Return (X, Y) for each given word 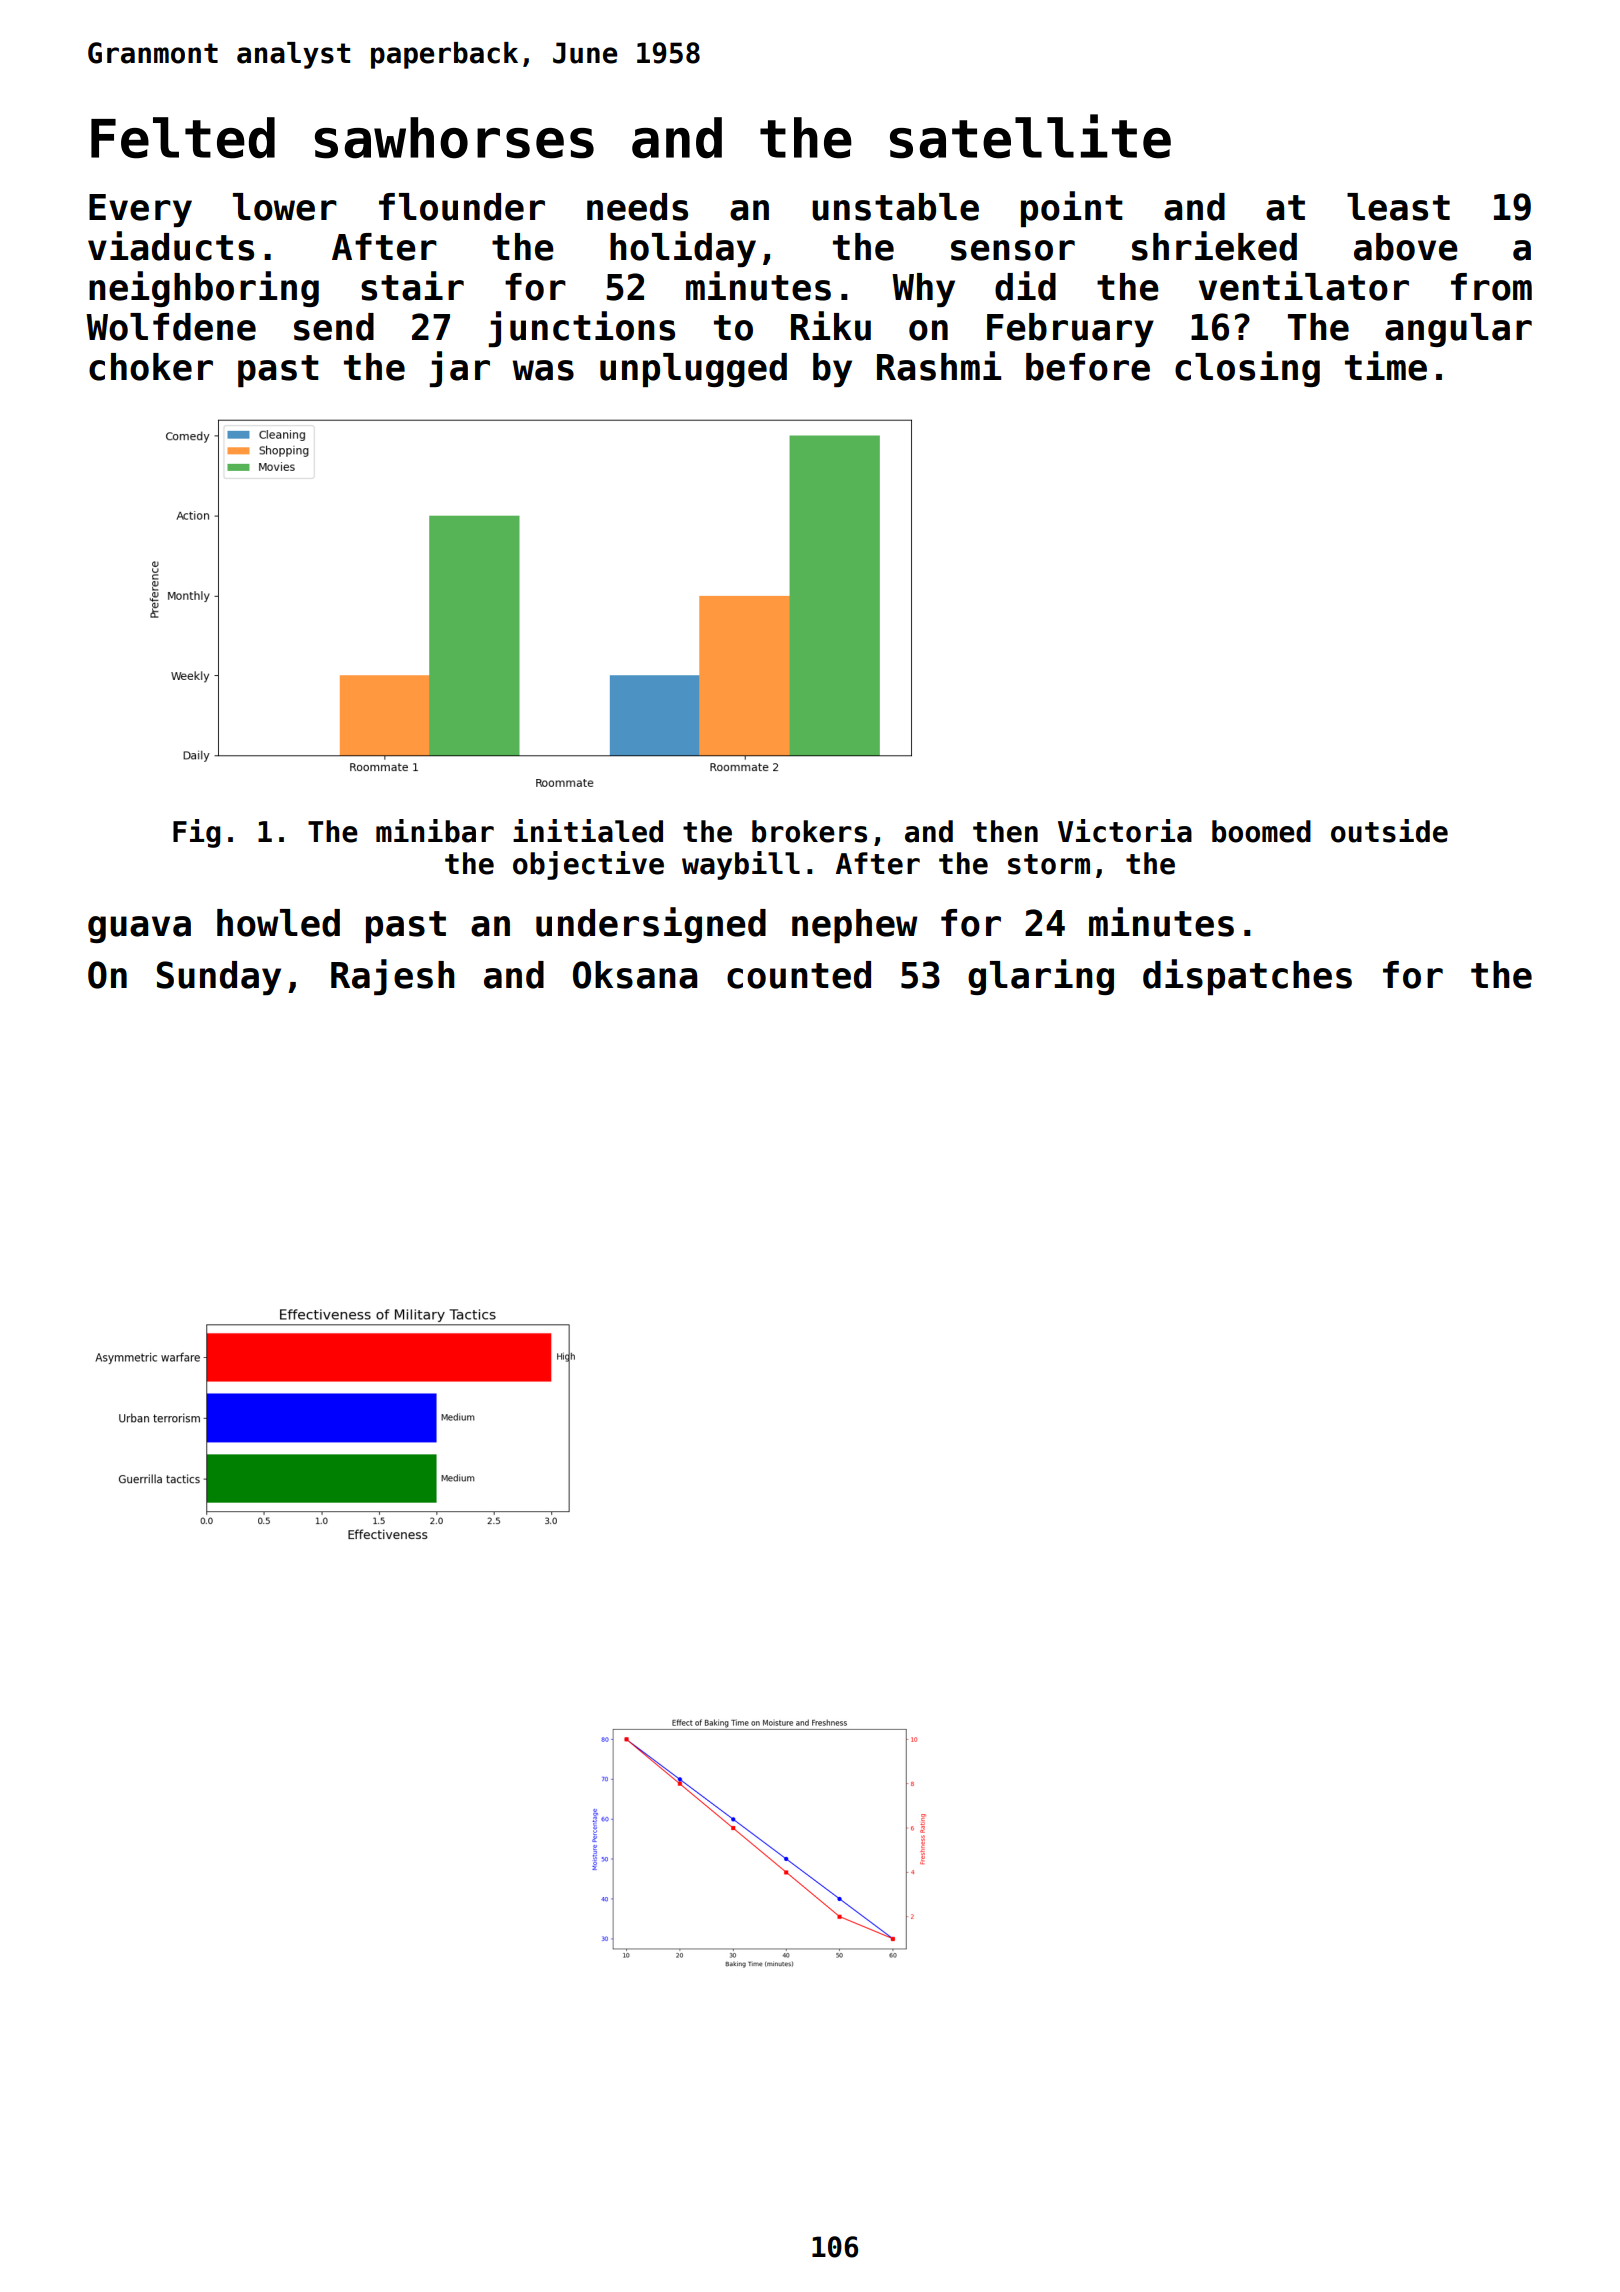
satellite (1030, 136)
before (1088, 367)
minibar (435, 831)
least (1398, 207)
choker (151, 367)
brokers (809, 831)
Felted (183, 138)
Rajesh (393, 977)
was (543, 370)
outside (1389, 831)
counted (799, 975)
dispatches (1247, 977)
